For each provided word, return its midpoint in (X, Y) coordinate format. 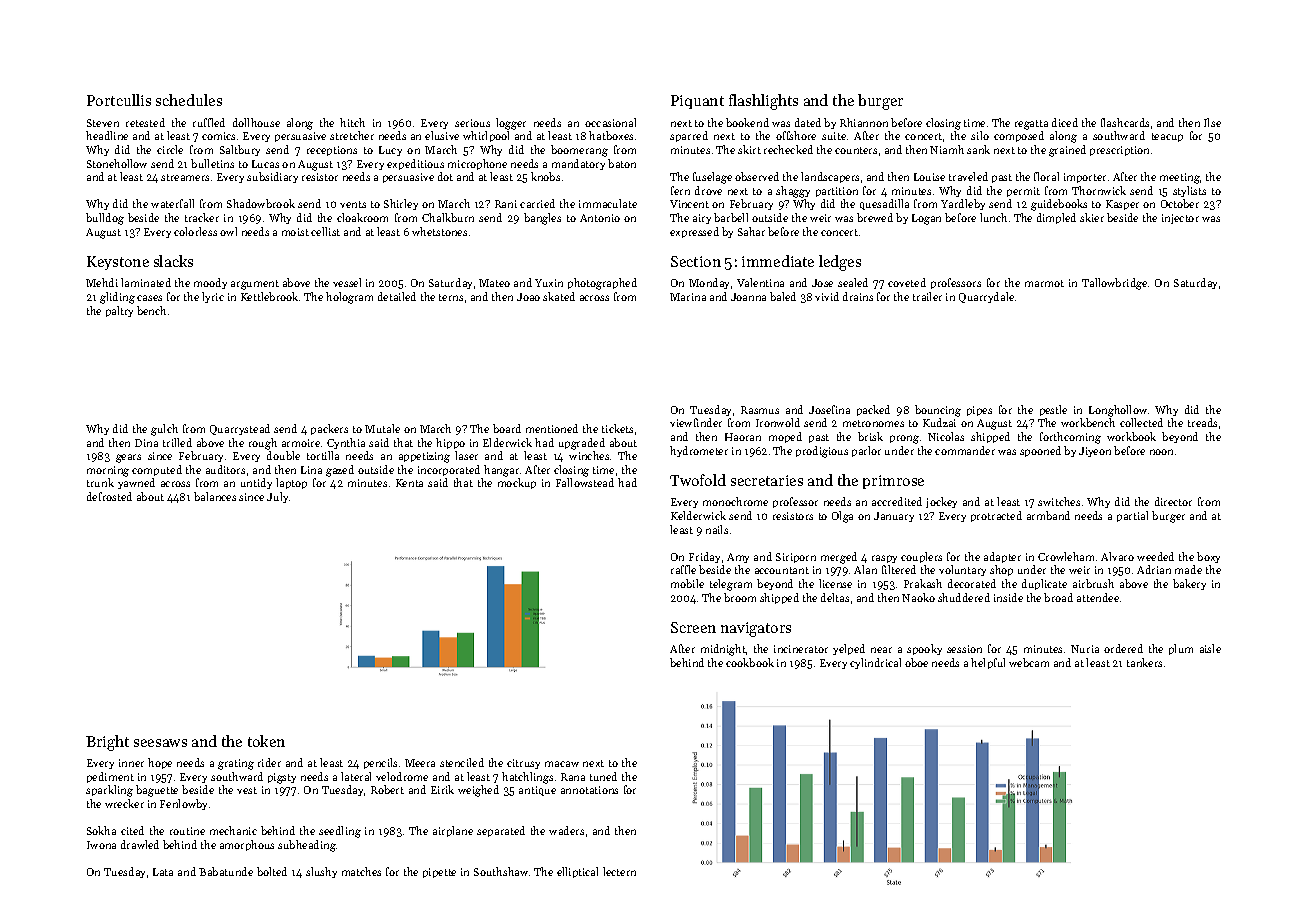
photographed (602, 284)
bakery (1189, 584)
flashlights (763, 102)
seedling (340, 832)
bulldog (105, 219)
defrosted (109, 496)
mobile (687, 583)
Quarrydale (986, 297)
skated (559, 296)
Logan (926, 219)
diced (1065, 122)
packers (329, 429)
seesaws (160, 743)
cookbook (750, 662)
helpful (988, 663)
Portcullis (119, 100)
